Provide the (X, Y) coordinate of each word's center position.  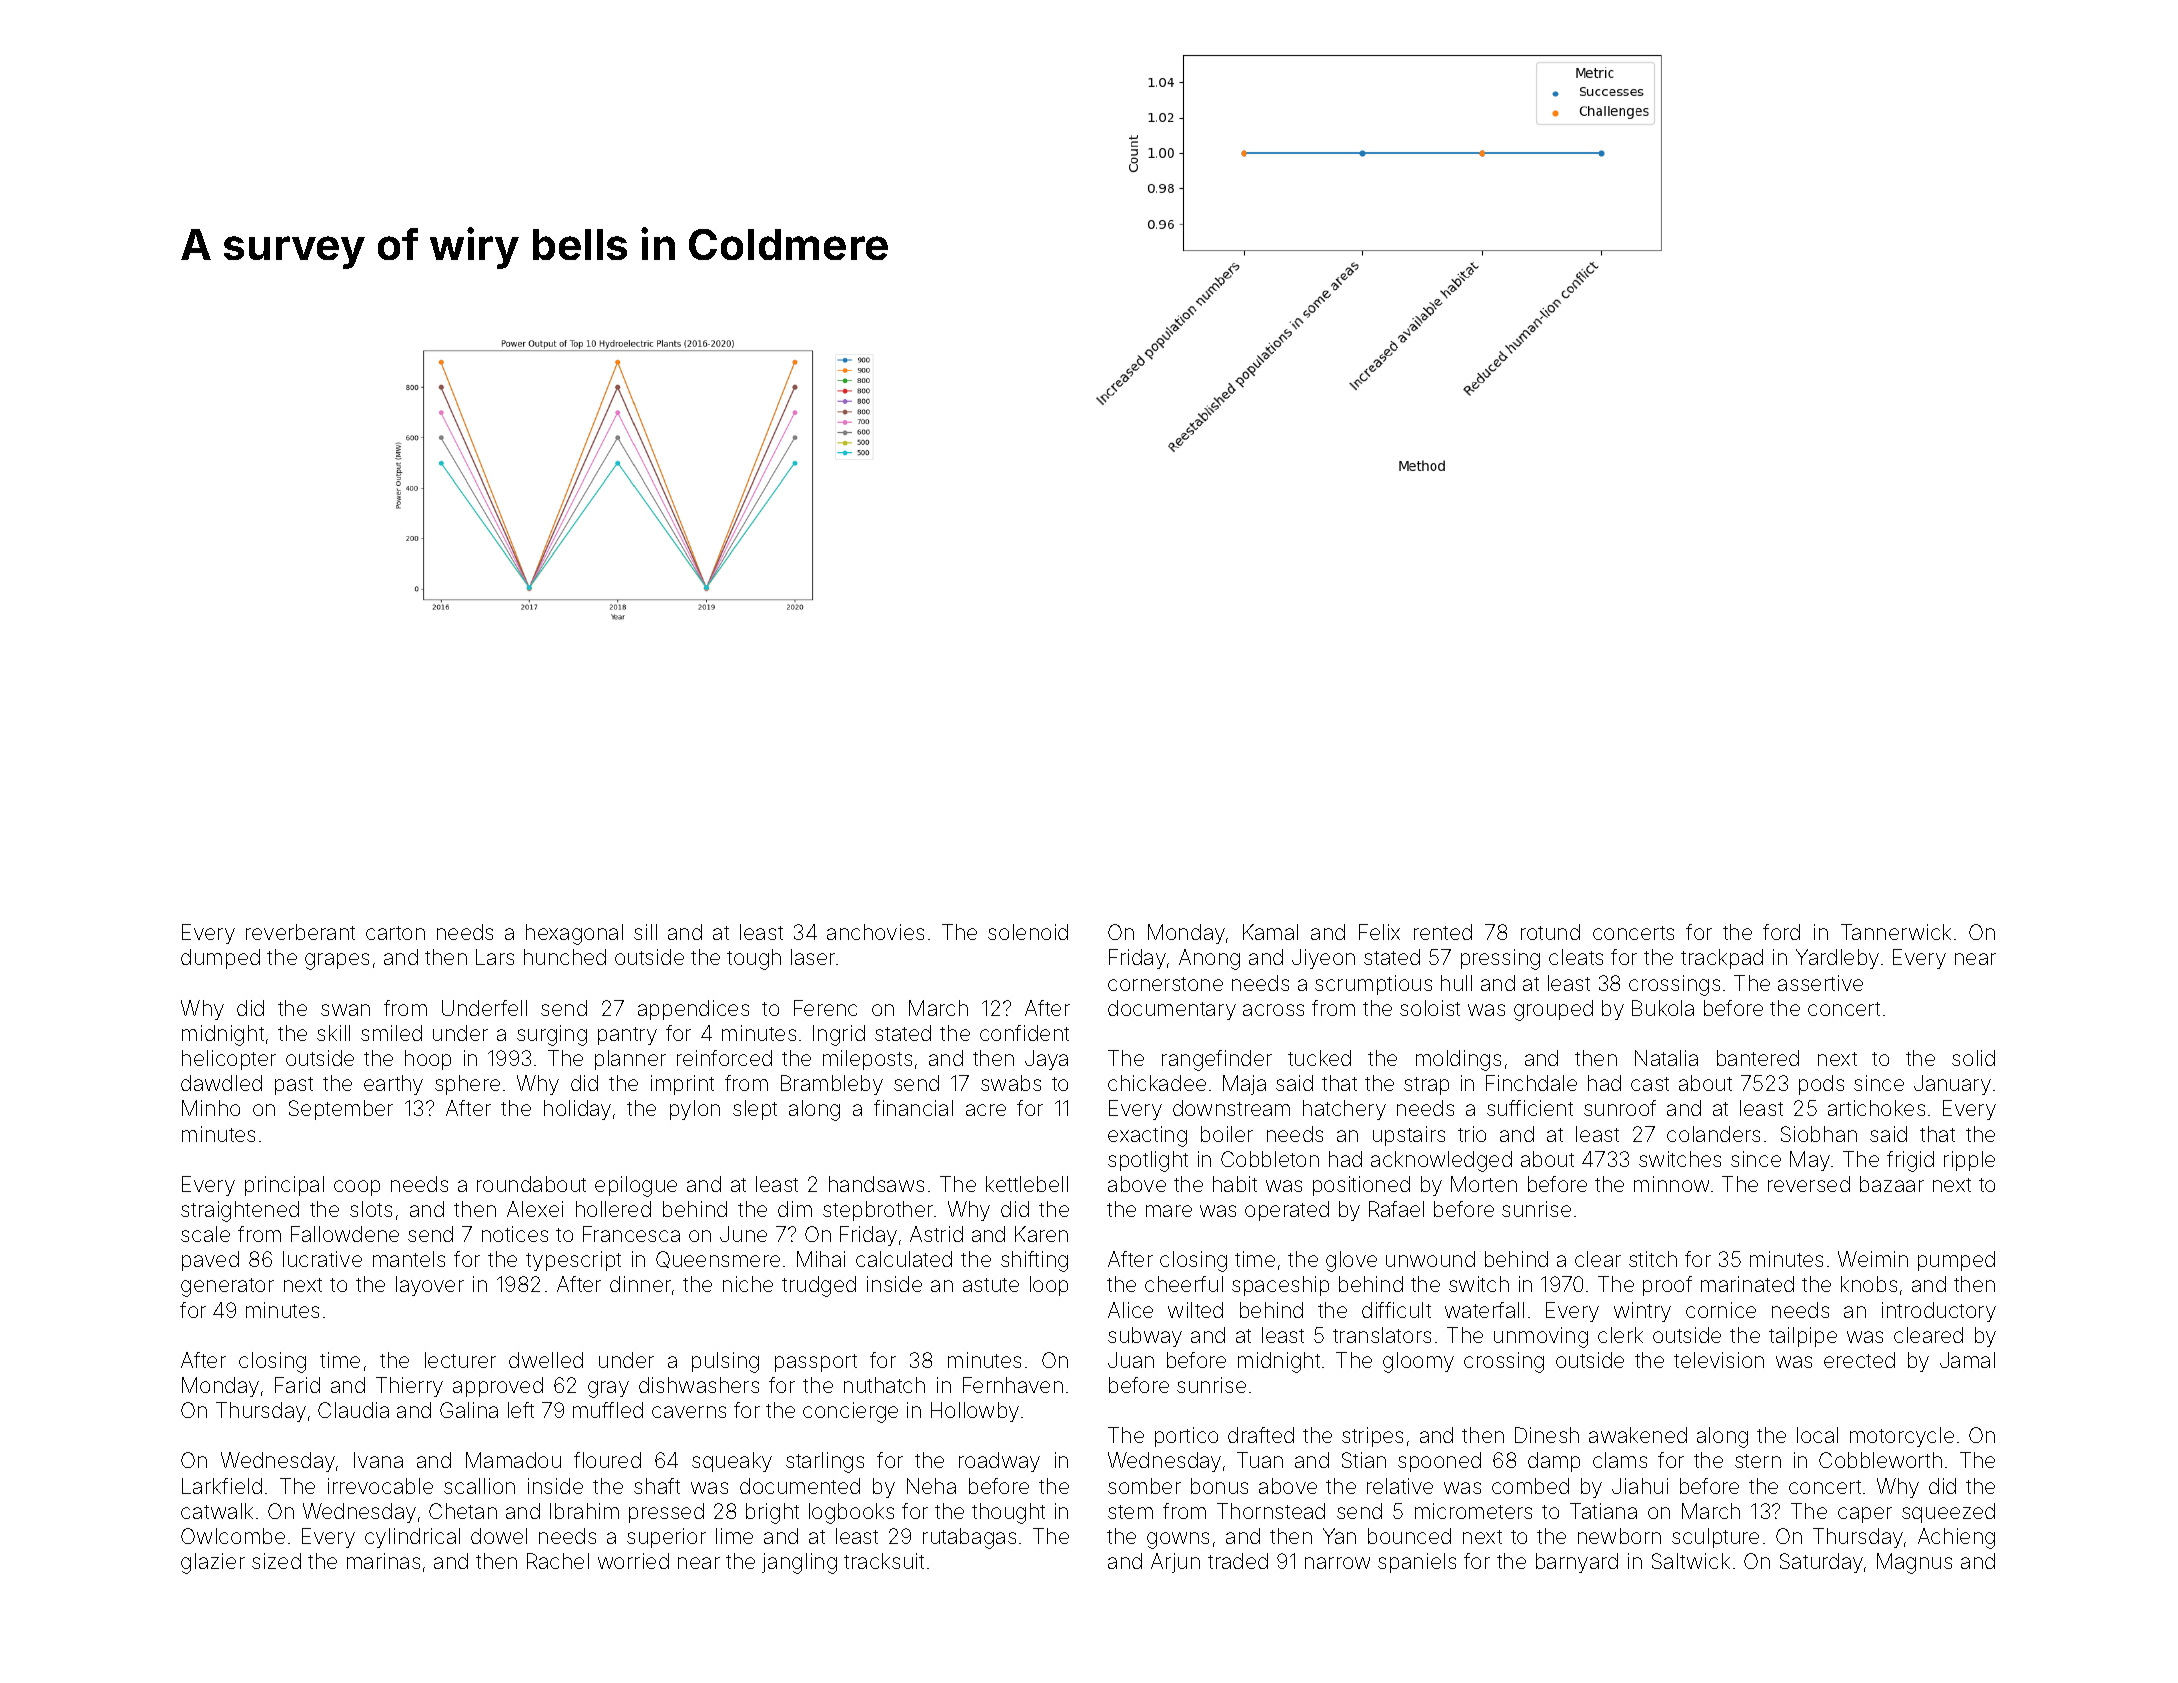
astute (991, 1285)
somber (1144, 1486)
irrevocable (380, 1486)
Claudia (353, 1410)
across (1273, 1010)
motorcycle (1902, 1437)
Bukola (1663, 1008)
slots (371, 1209)
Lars (495, 957)
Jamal (1967, 1360)
